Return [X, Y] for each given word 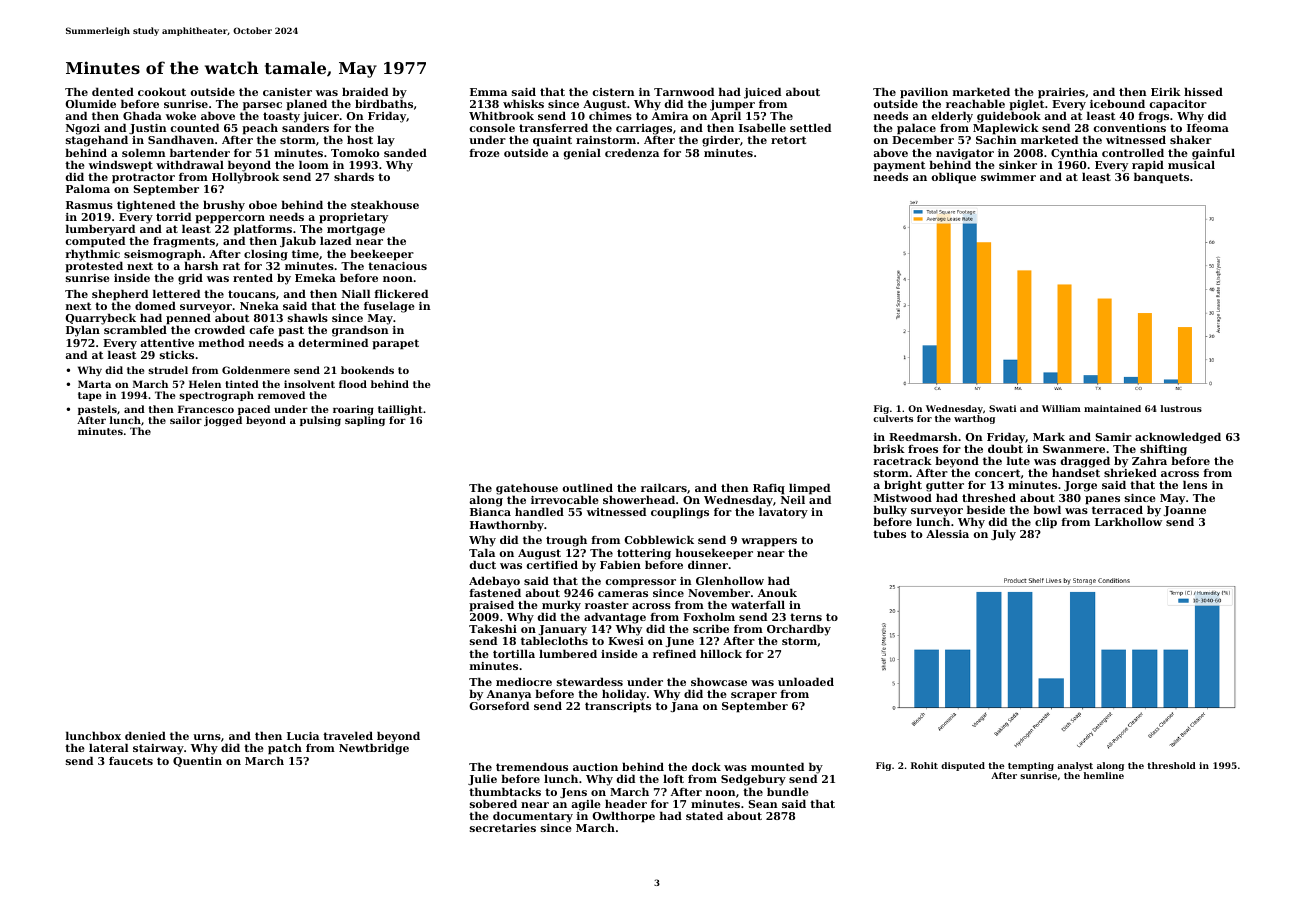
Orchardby [798, 630]
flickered [401, 293]
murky [561, 606]
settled [810, 127]
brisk [889, 448]
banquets [1161, 178]
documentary [533, 817]
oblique [954, 178]
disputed [963, 766]
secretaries [503, 828]
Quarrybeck [101, 319]
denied [145, 735]
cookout [162, 91]
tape [89, 396]
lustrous [1181, 408]
